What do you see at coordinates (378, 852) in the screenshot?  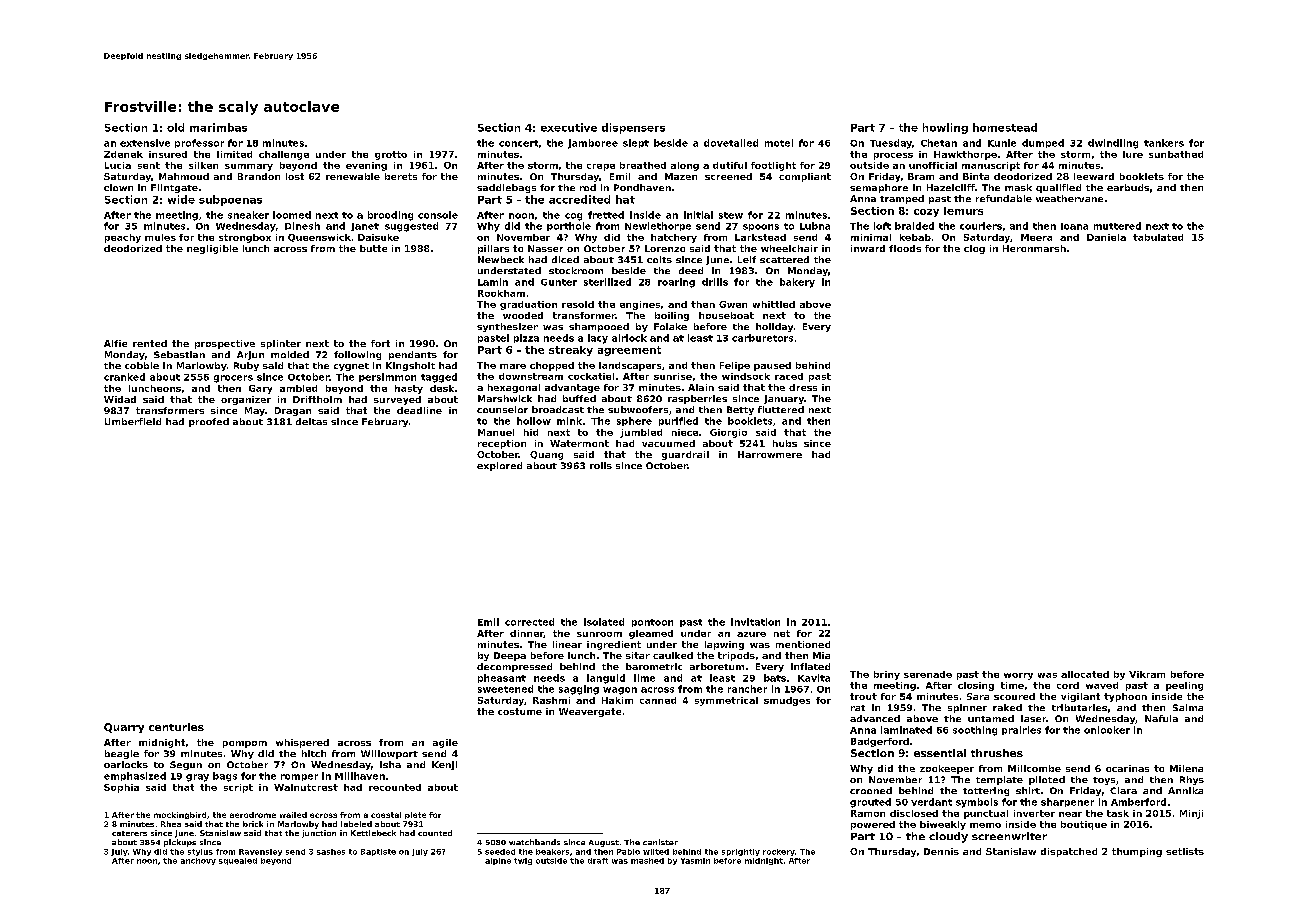 I see `Baptiste` at bounding box center [378, 852].
